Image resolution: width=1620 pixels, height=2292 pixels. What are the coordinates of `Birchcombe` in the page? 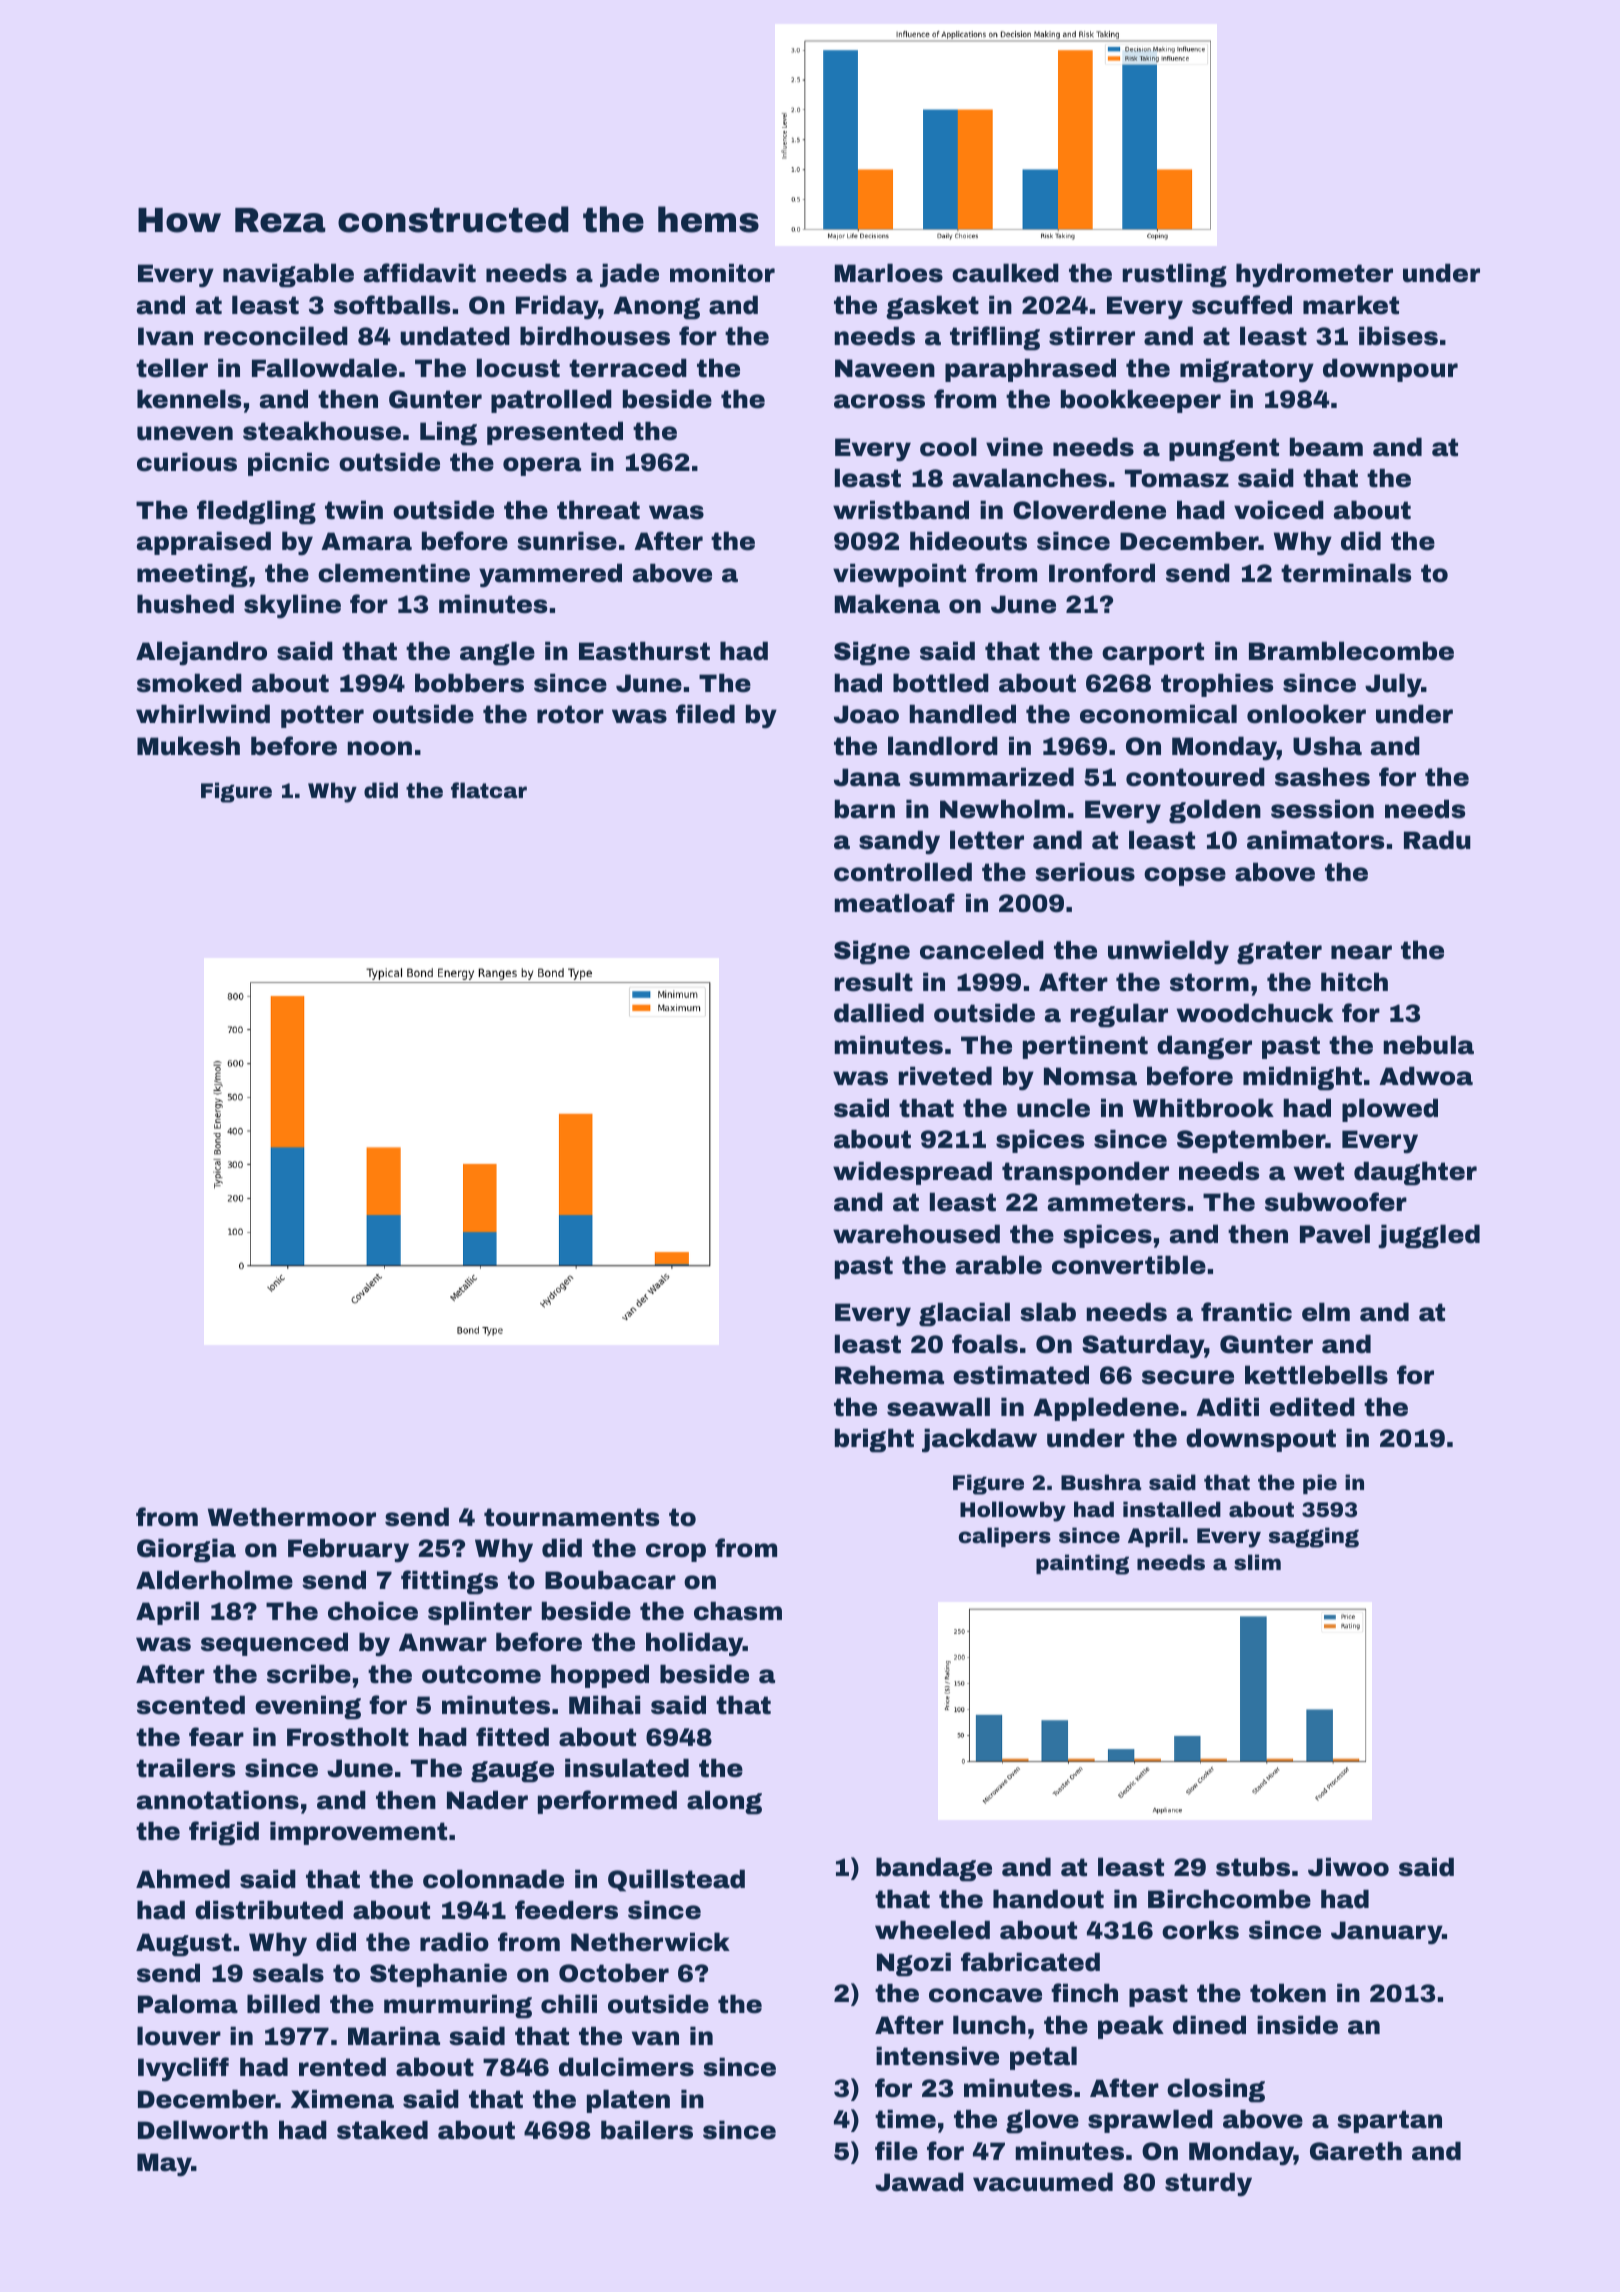 It's located at (1229, 1899).
